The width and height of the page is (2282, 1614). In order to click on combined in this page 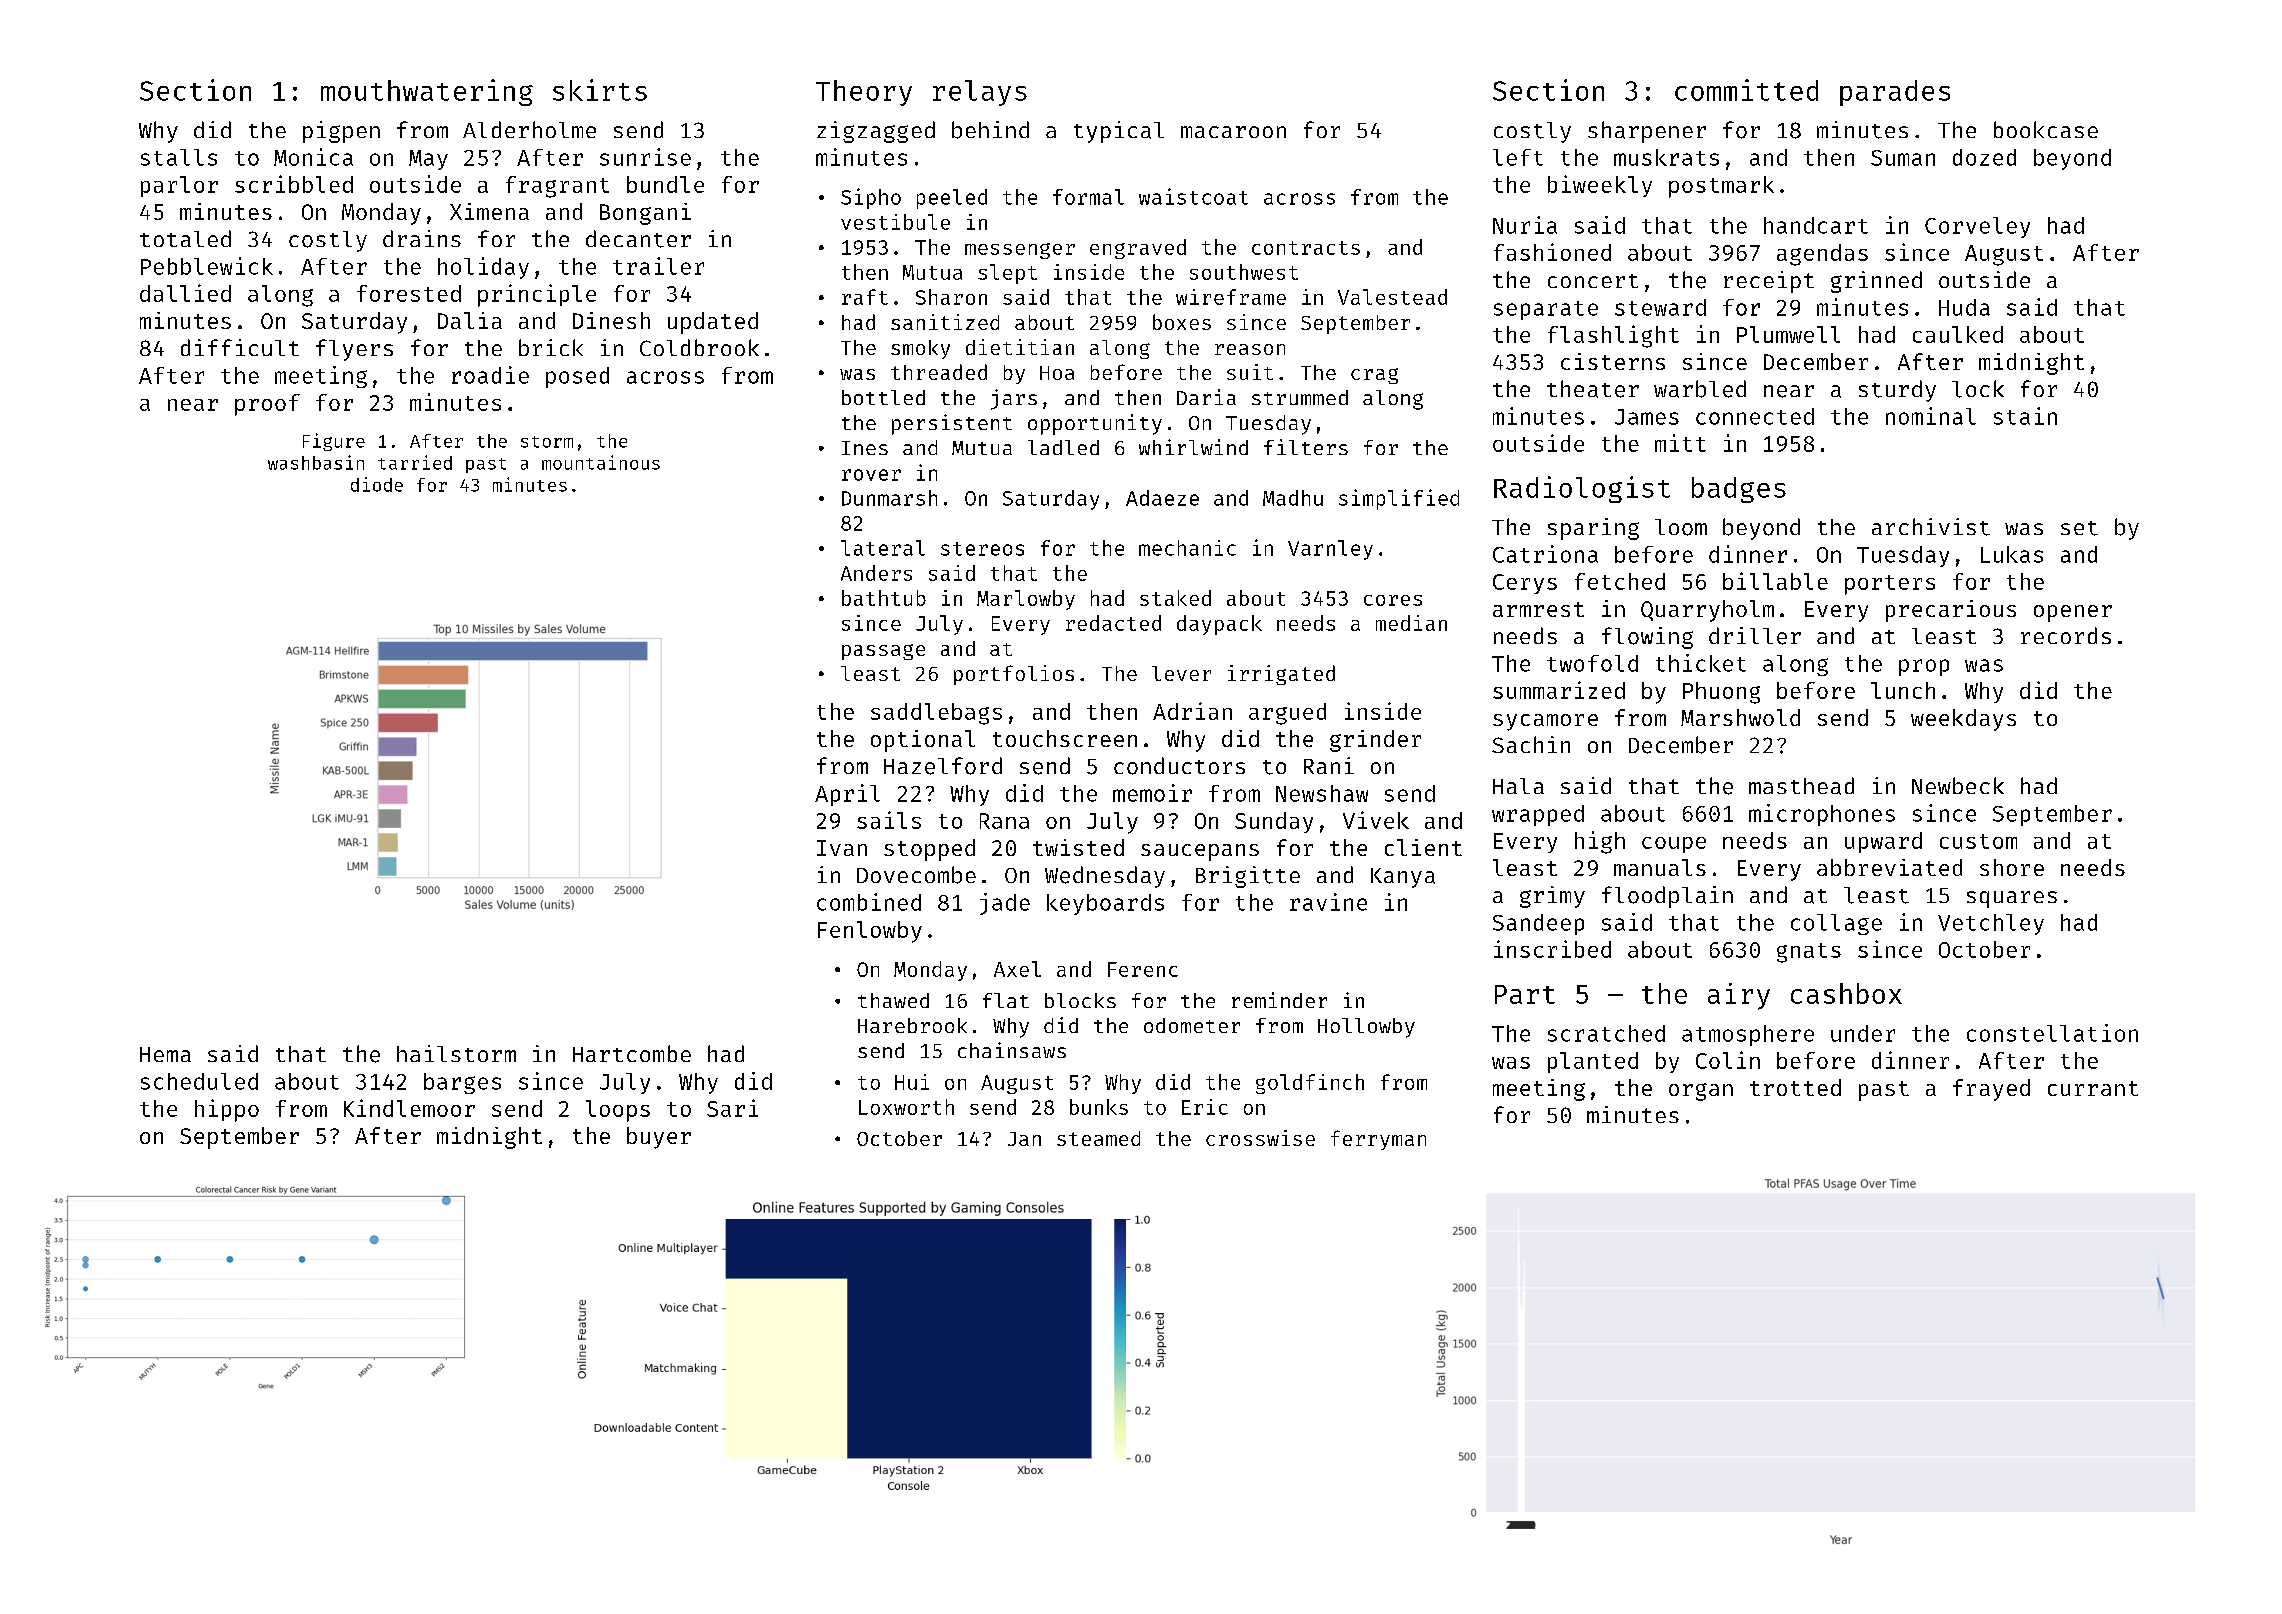, I will do `click(869, 902)`.
